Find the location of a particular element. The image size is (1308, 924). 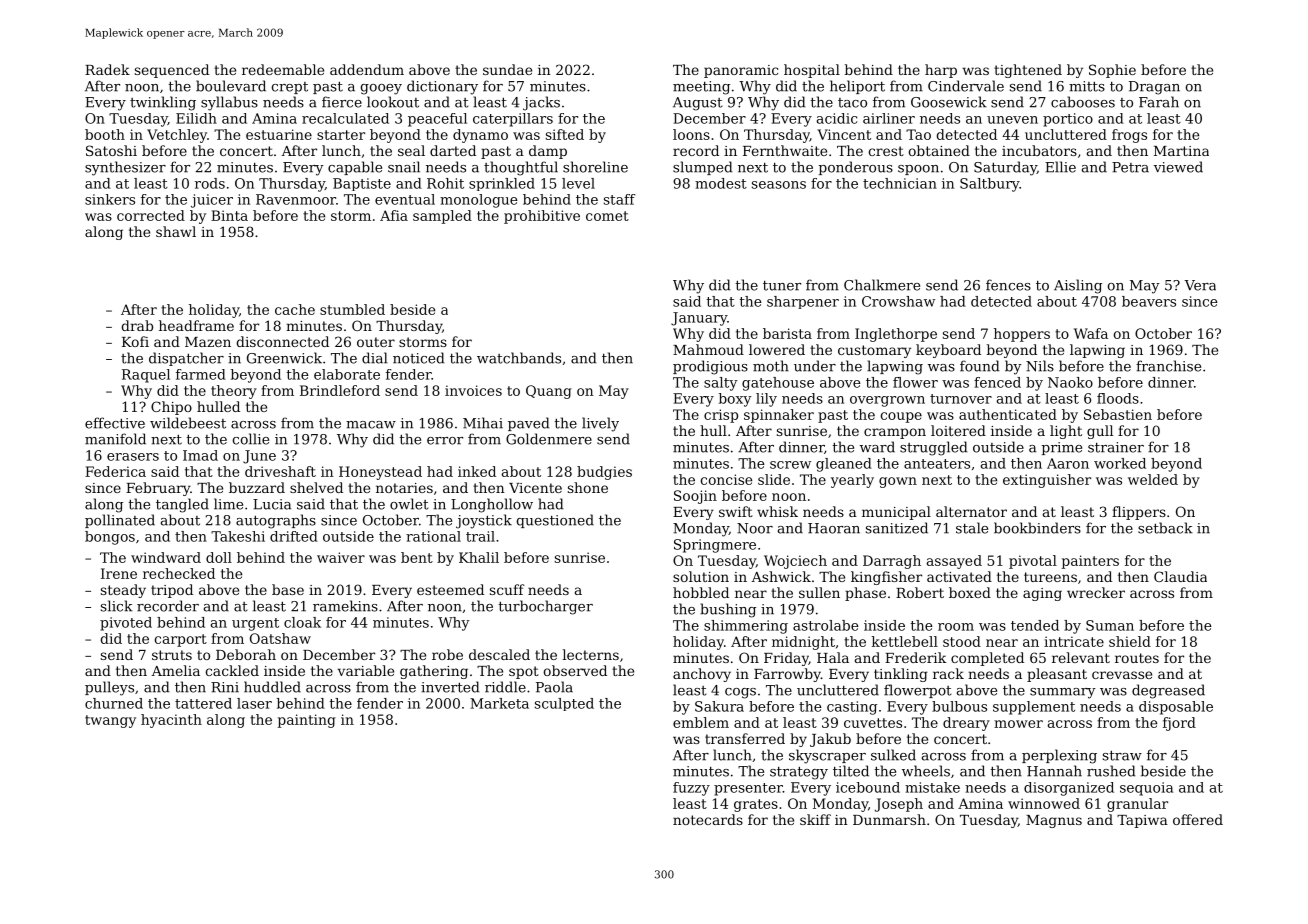

Dunmarsh is located at coordinates (889, 819).
